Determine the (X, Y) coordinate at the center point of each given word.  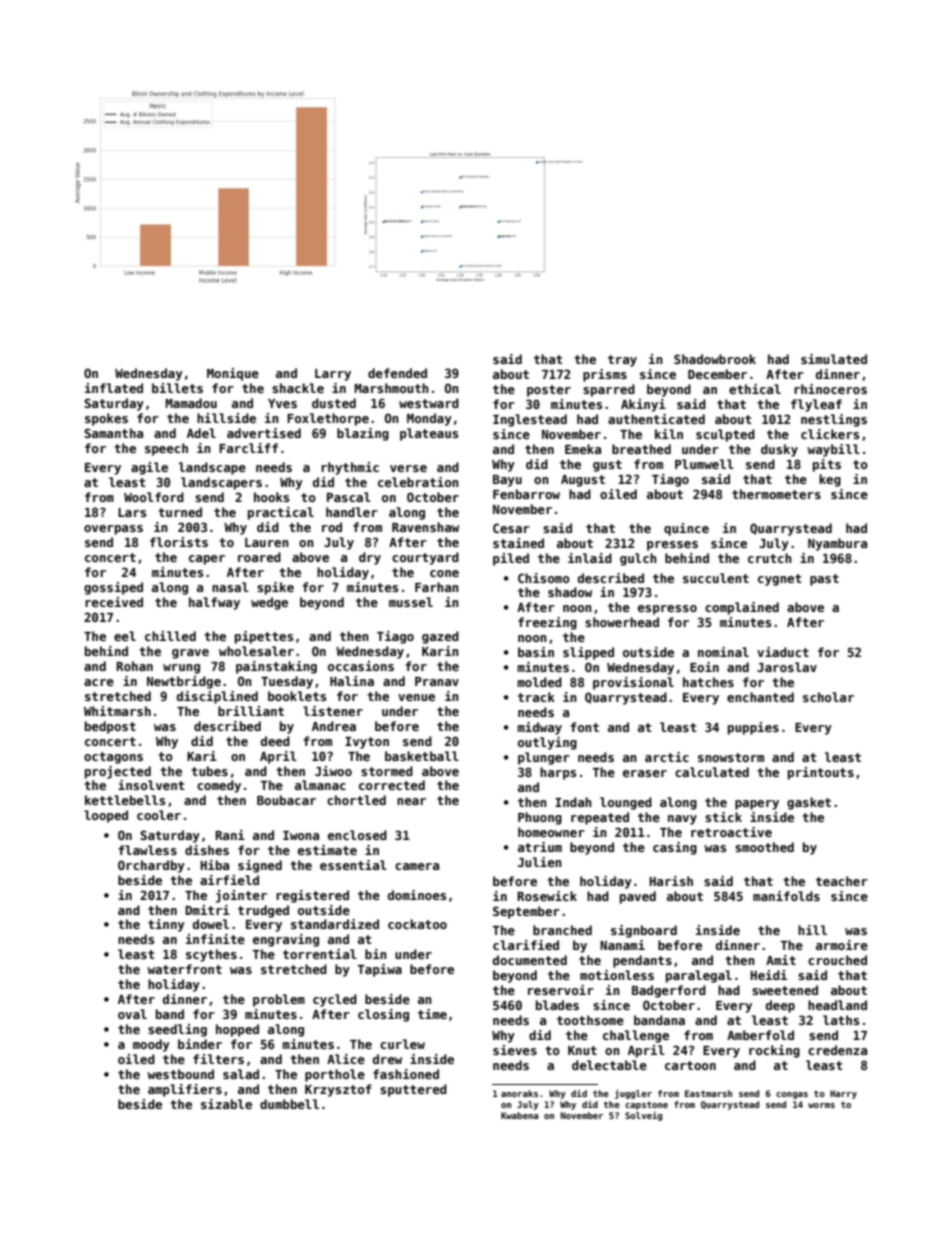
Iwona (301, 835)
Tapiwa (380, 970)
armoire (842, 945)
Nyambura (837, 544)
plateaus (429, 434)
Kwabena (520, 1115)
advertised (264, 433)
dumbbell (289, 1104)
